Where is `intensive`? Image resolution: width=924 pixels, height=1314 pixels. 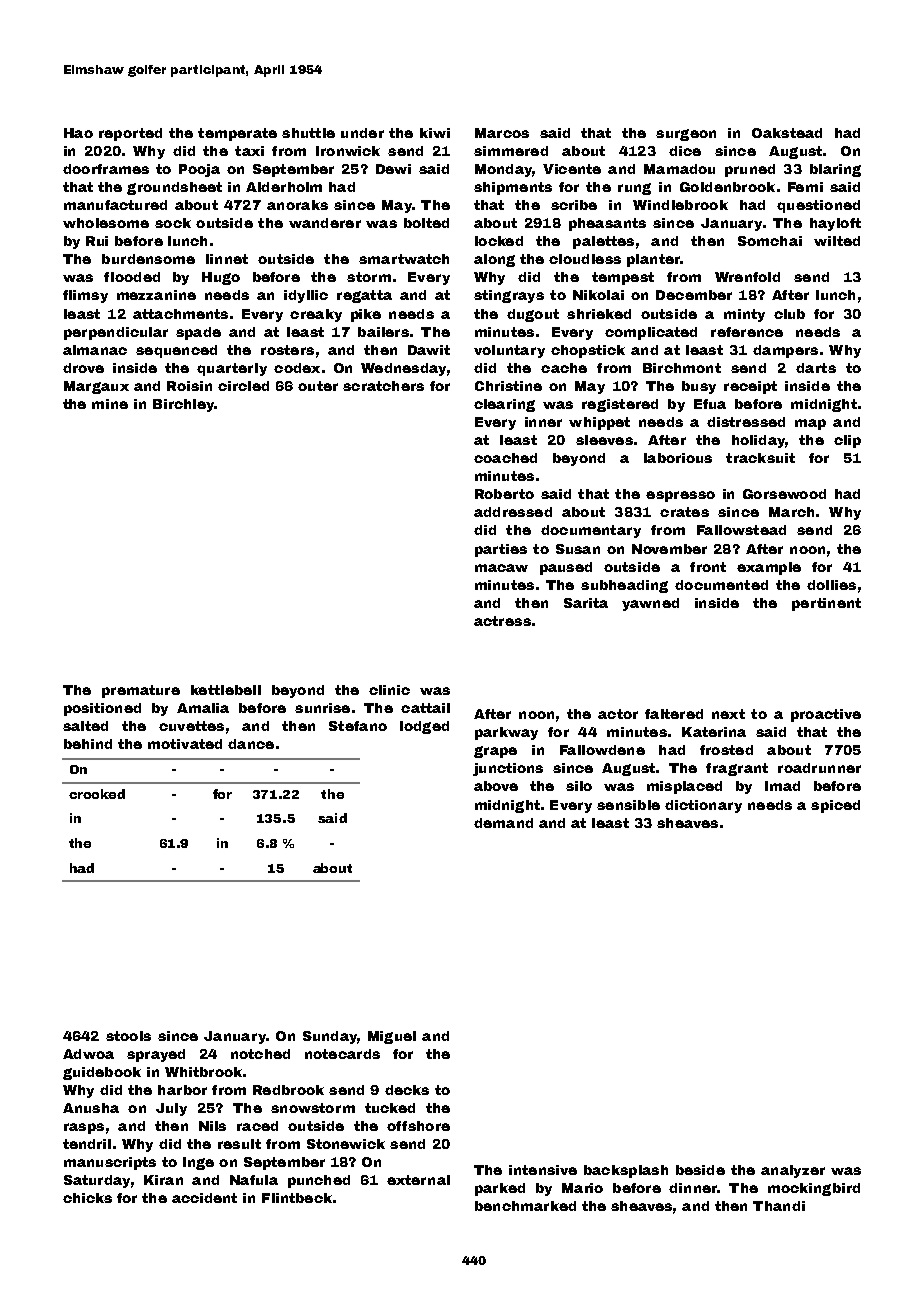 intensive is located at coordinates (543, 1170).
